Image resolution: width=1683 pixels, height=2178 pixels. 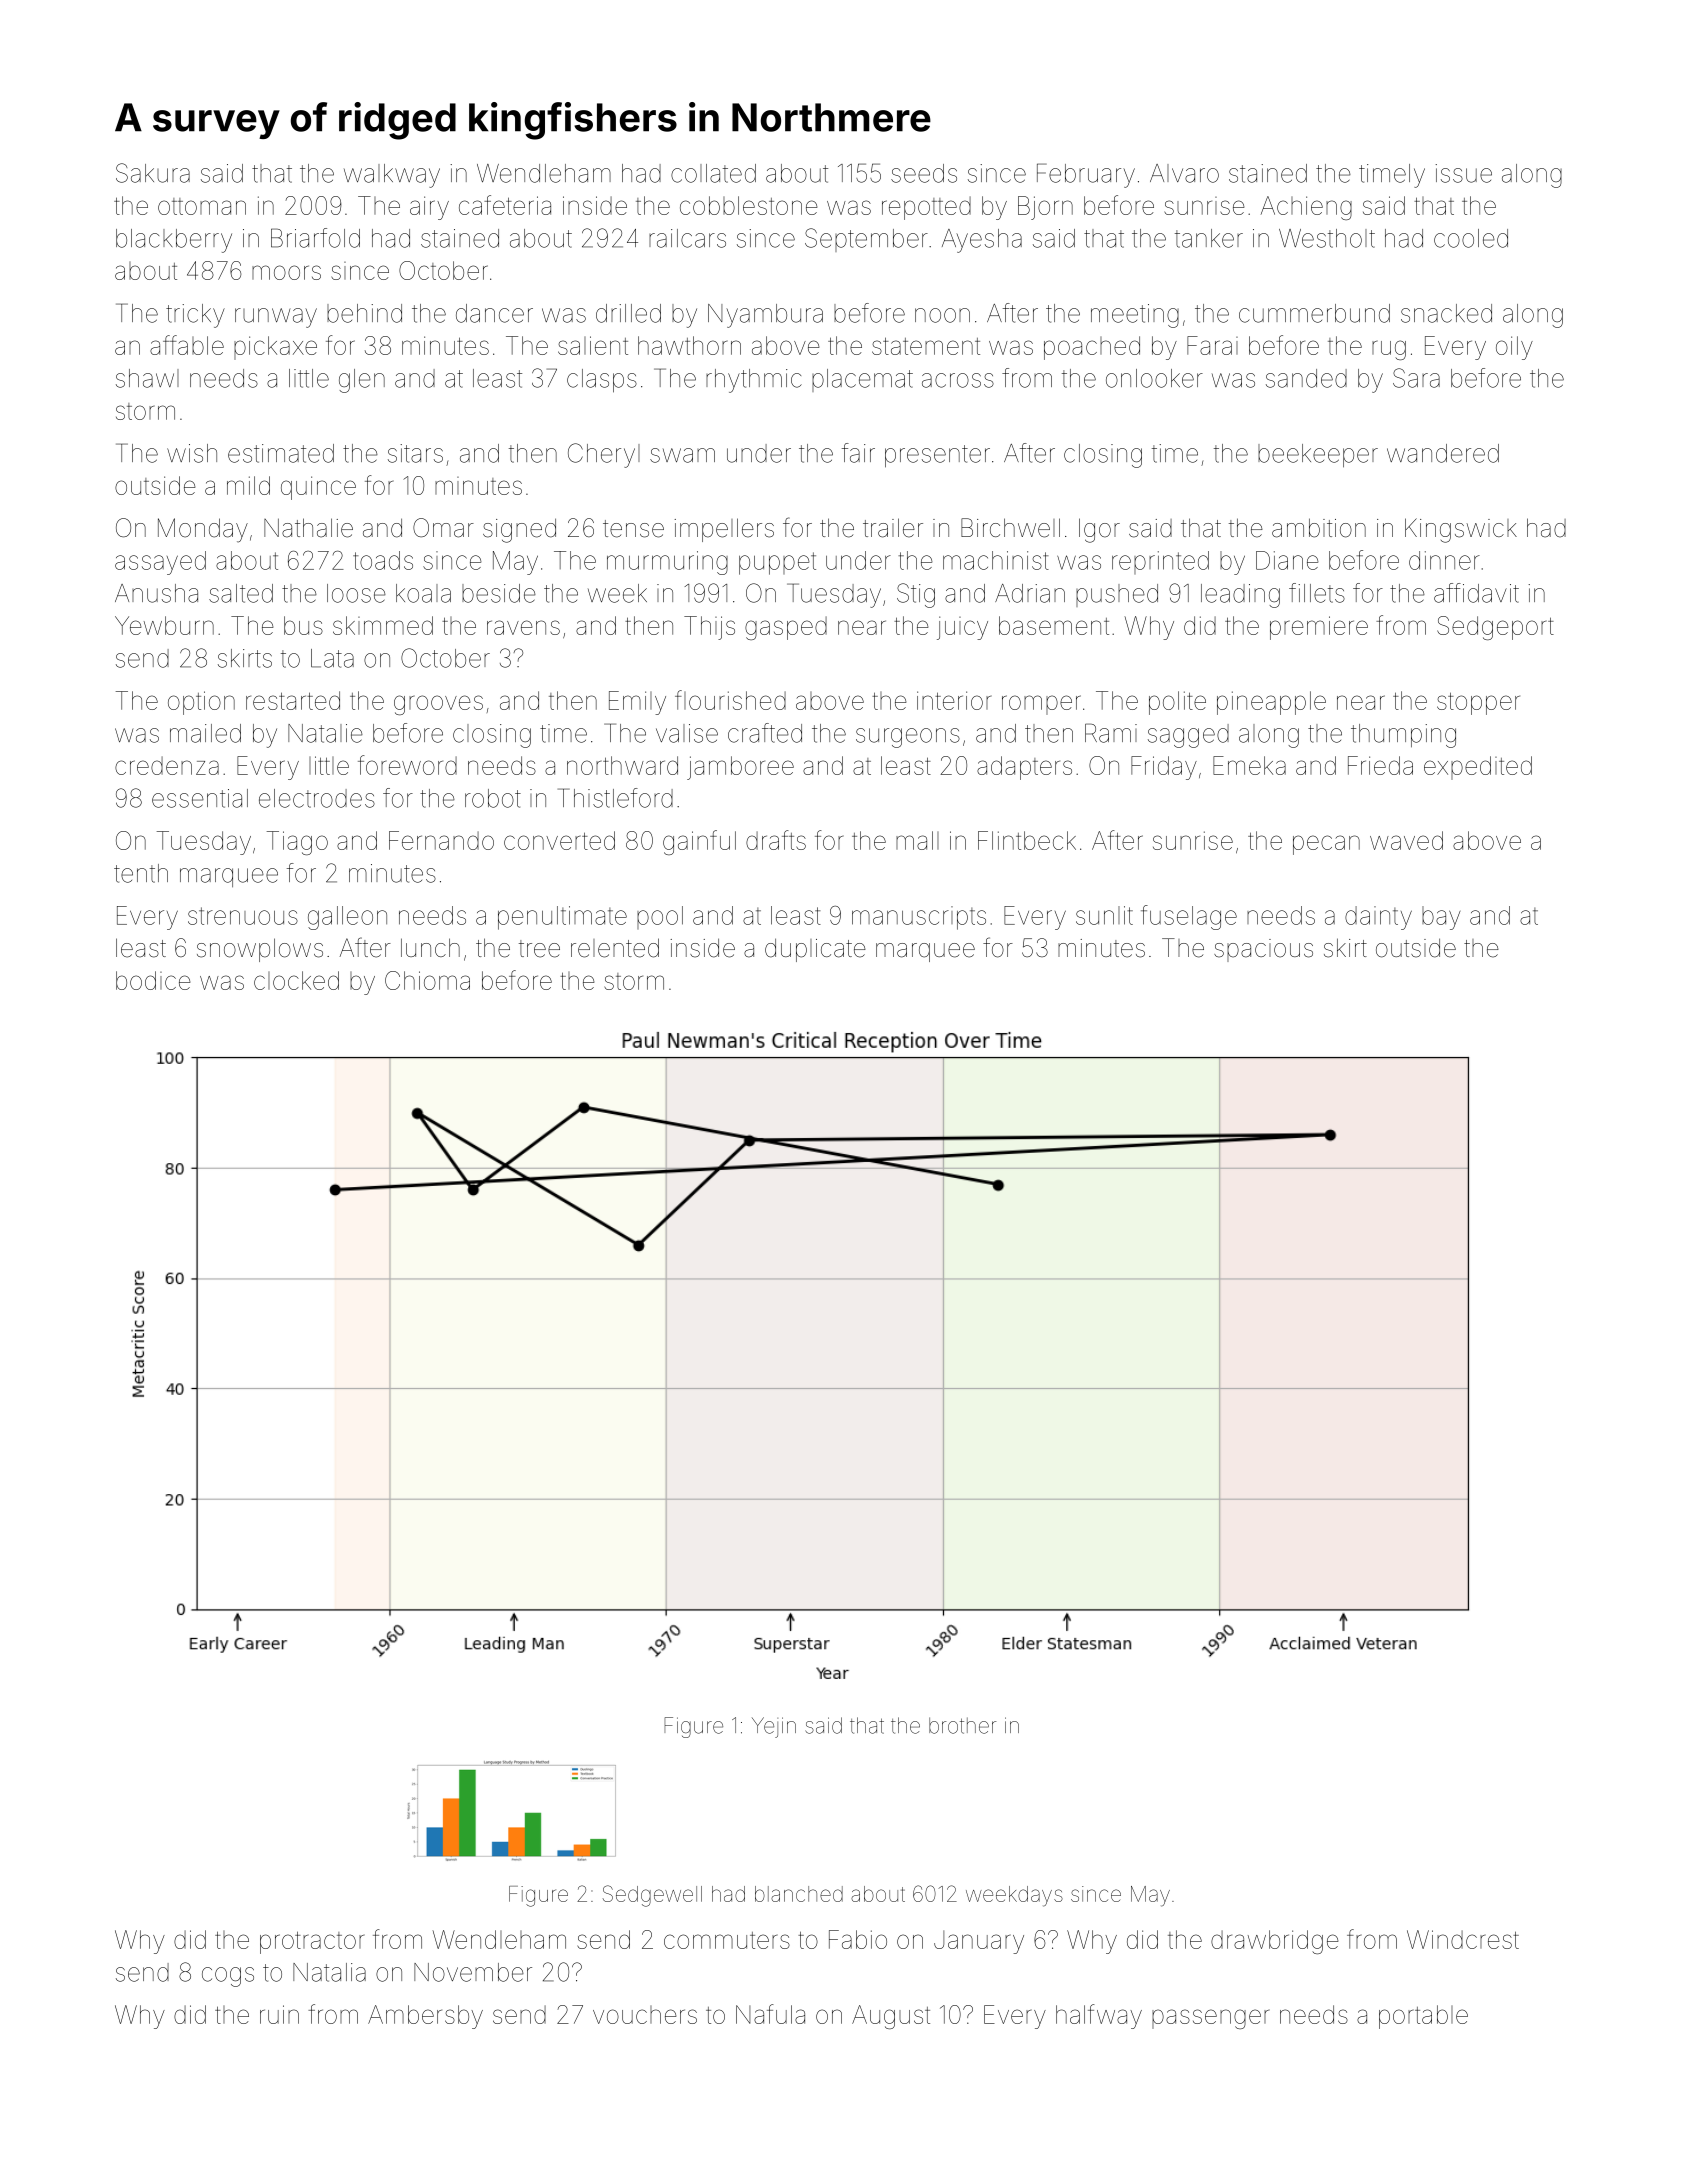 I want to click on Windcrest, so click(x=1463, y=1939).
